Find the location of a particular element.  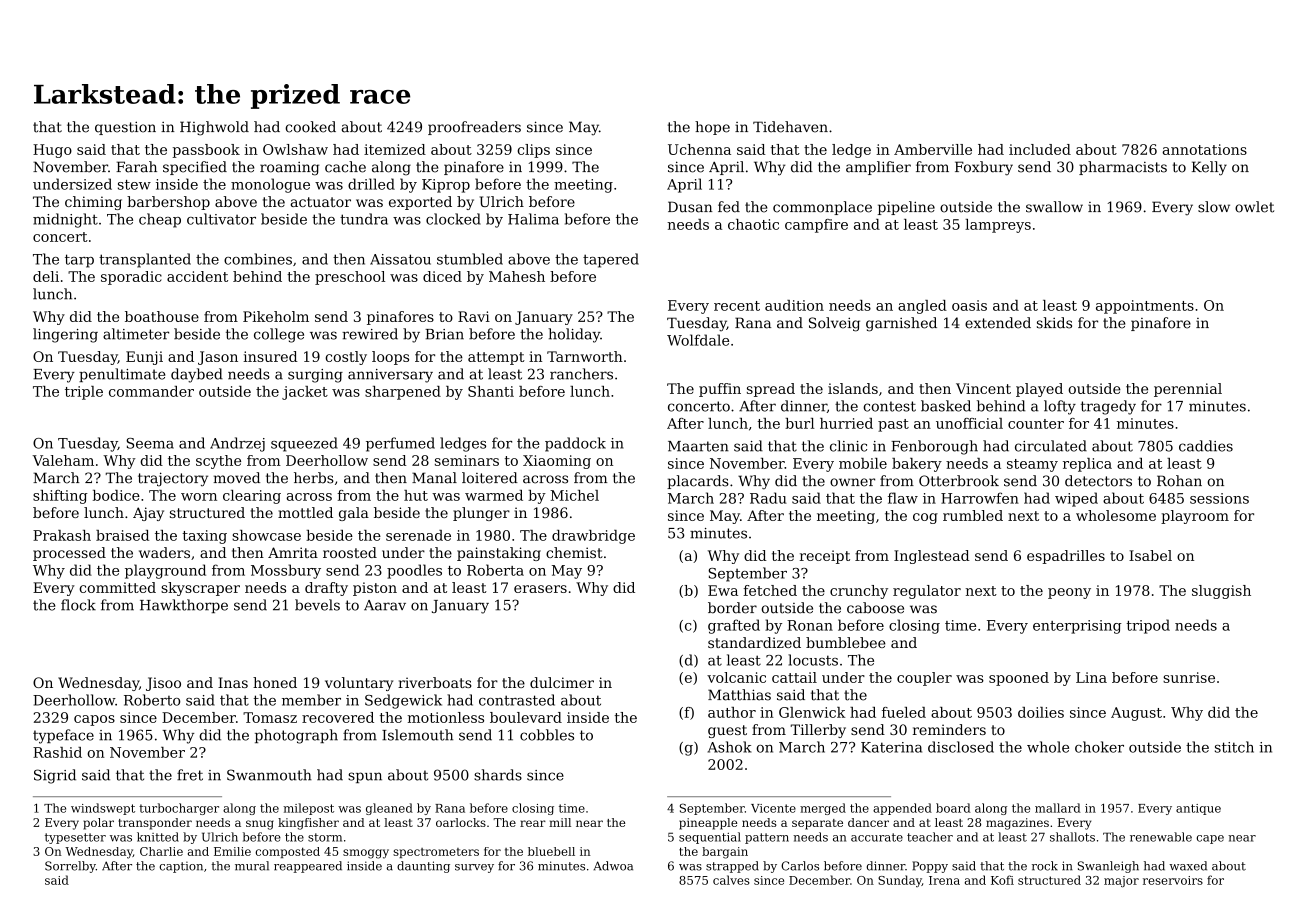

hope is located at coordinates (712, 128).
